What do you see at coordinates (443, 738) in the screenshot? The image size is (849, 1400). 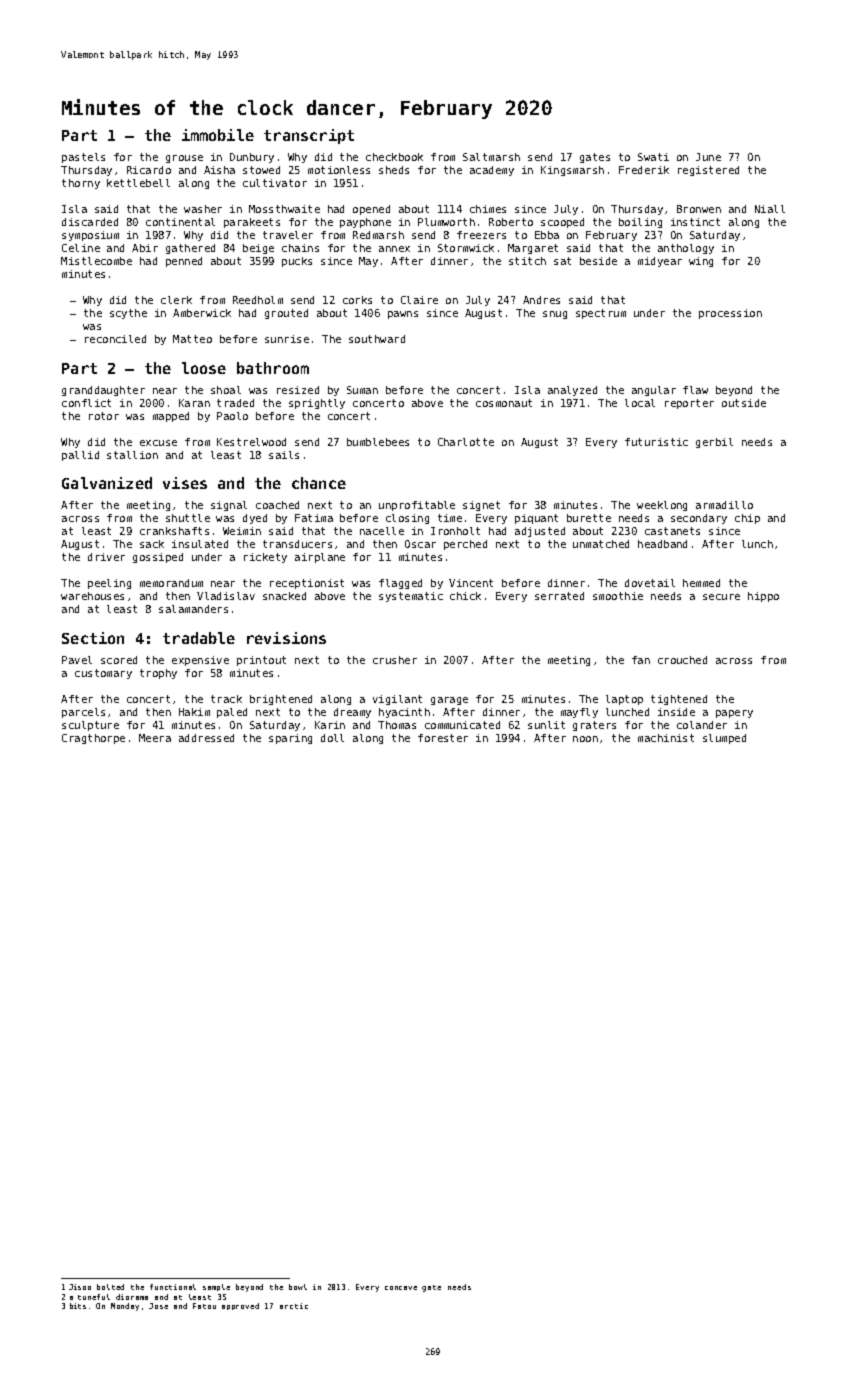 I see `forester` at bounding box center [443, 738].
